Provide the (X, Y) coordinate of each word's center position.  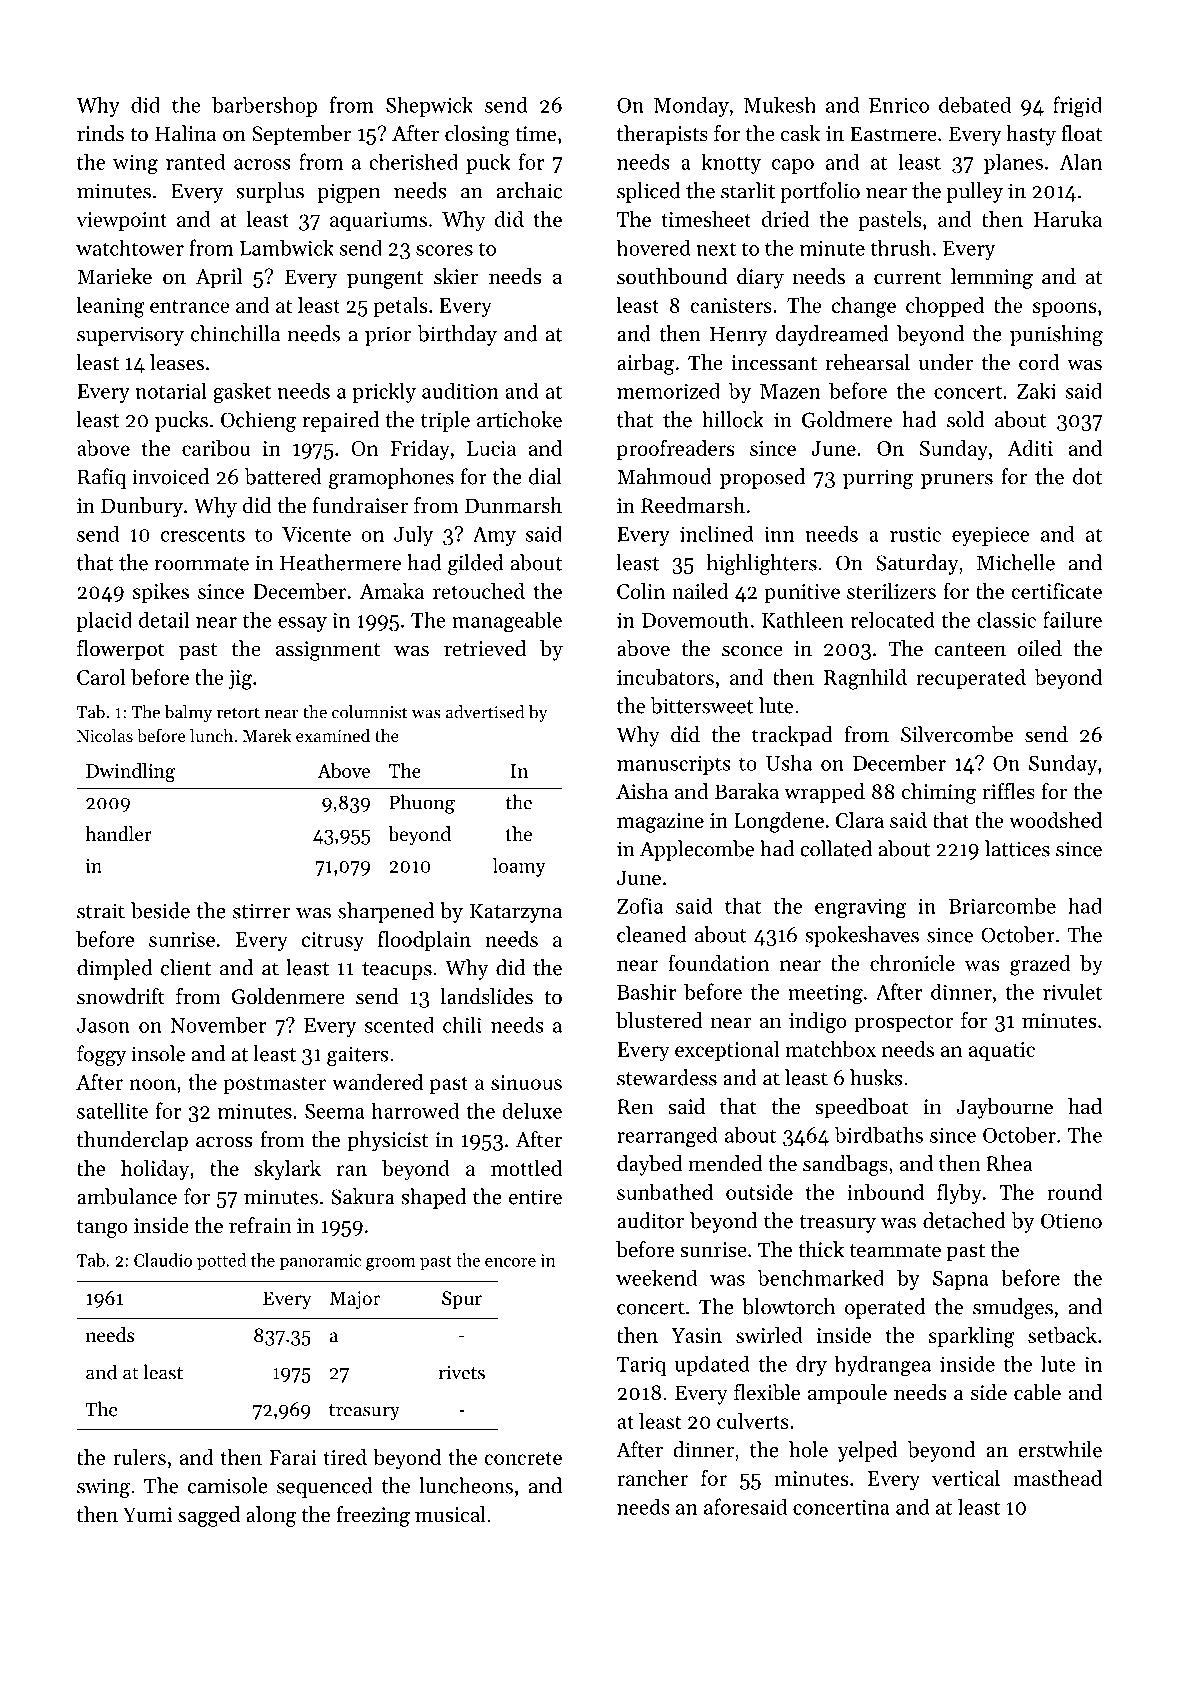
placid (104, 621)
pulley (974, 192)
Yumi (147, 1514)
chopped (945, 307)
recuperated (971, 679)
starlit (748, 190)
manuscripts (674, 765)
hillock (733, 419)
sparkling (972, 1337)
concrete (523, 1458)
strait (101, 911)
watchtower (130, 247)
